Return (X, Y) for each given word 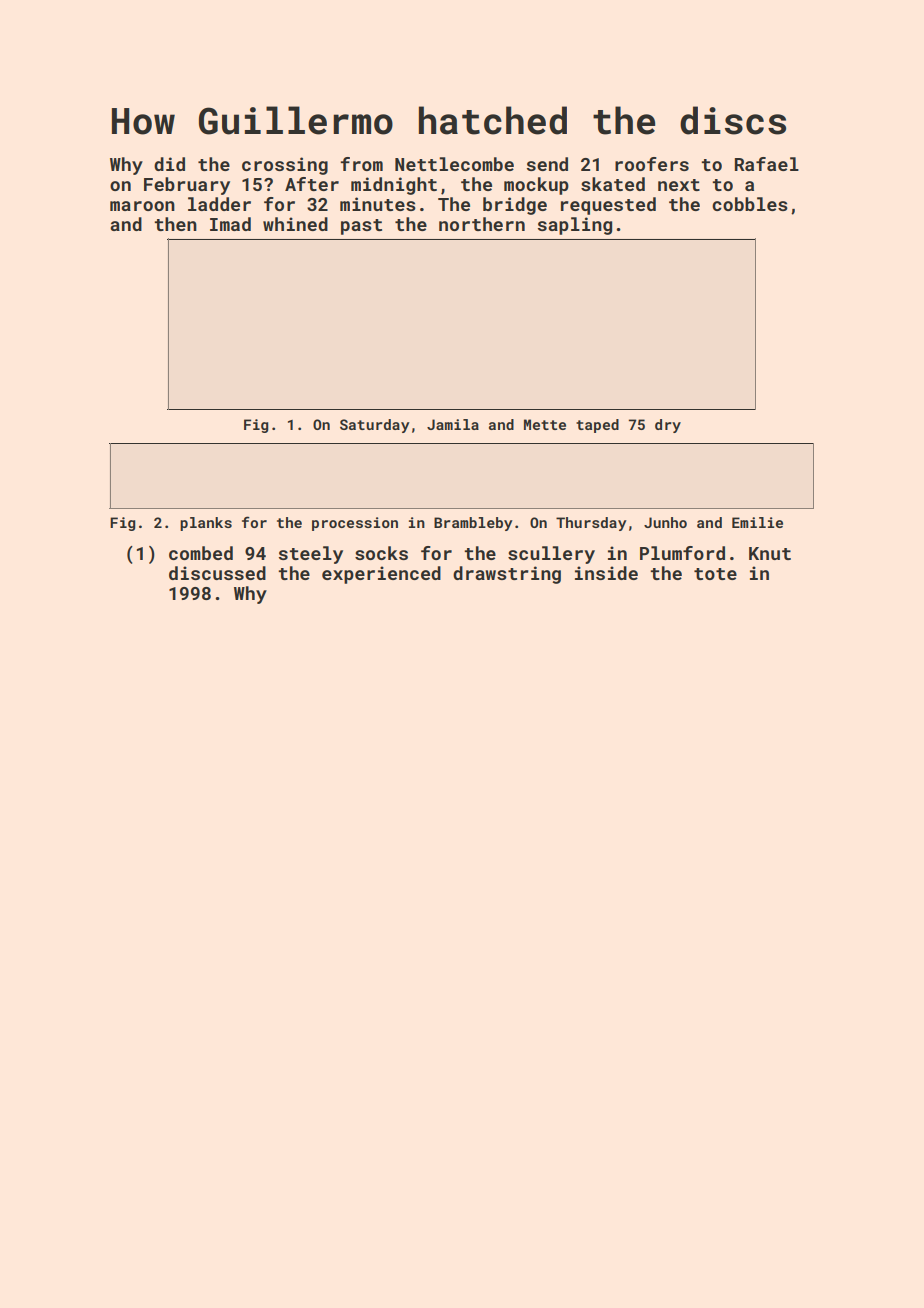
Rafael (767, 164)
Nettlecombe (454, 164)
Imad (230, 224)
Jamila (453, 424)
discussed (217, 573)
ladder (219, 204)
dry (668, 426)
